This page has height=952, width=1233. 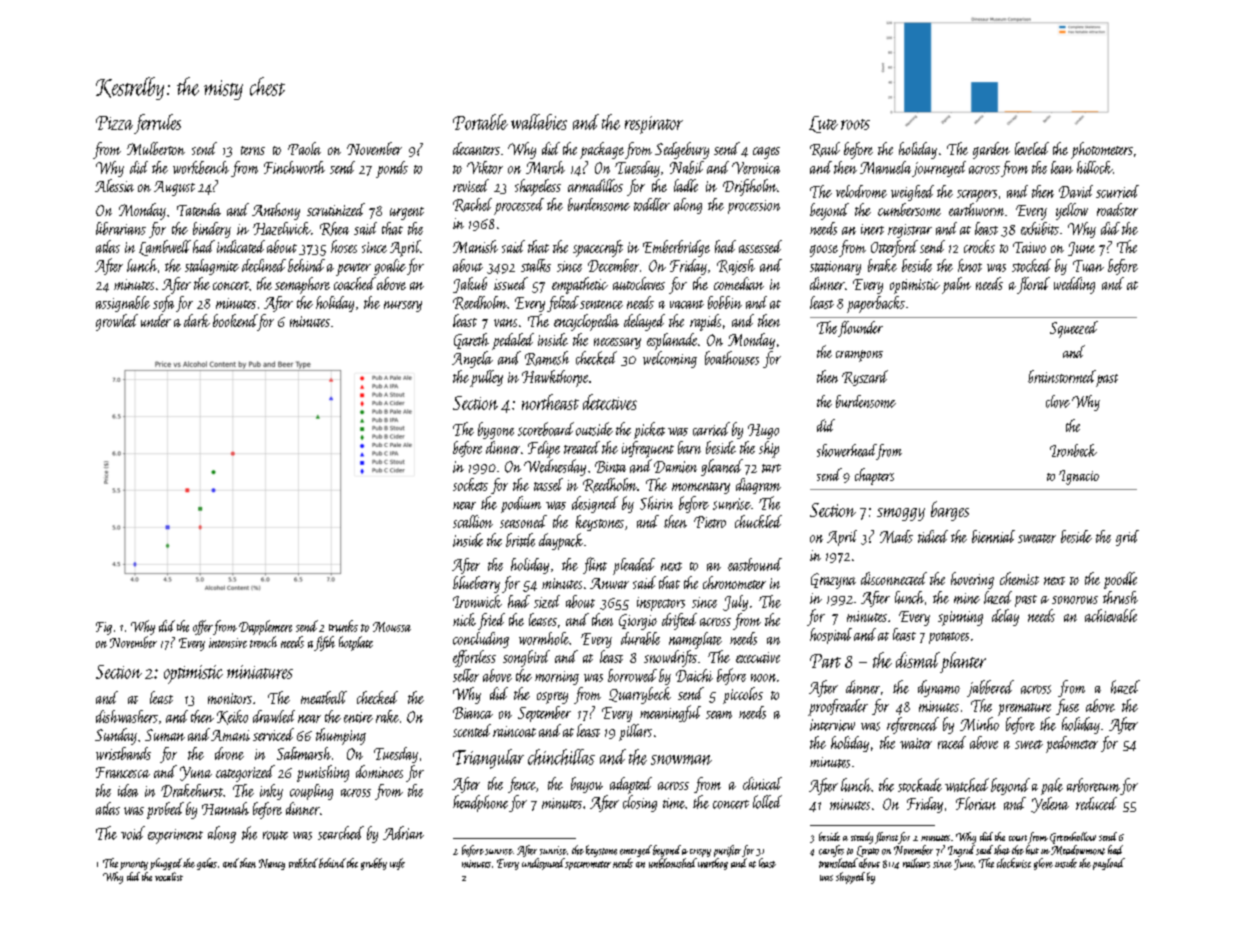 I want to click on scrutinized, so click(x=336, y=209).
